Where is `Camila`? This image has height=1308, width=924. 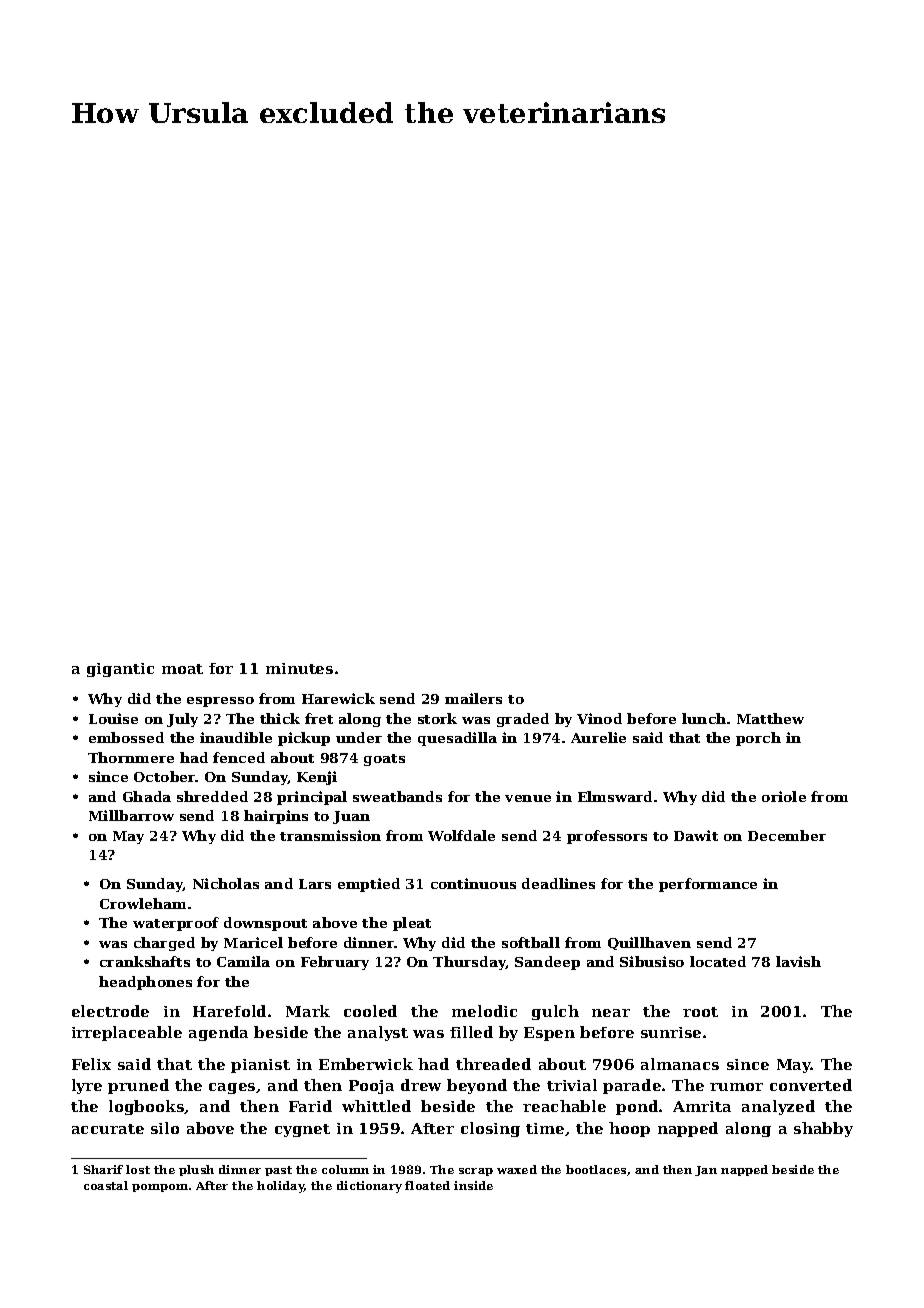 Camila is located at coordinates (243, 961).
